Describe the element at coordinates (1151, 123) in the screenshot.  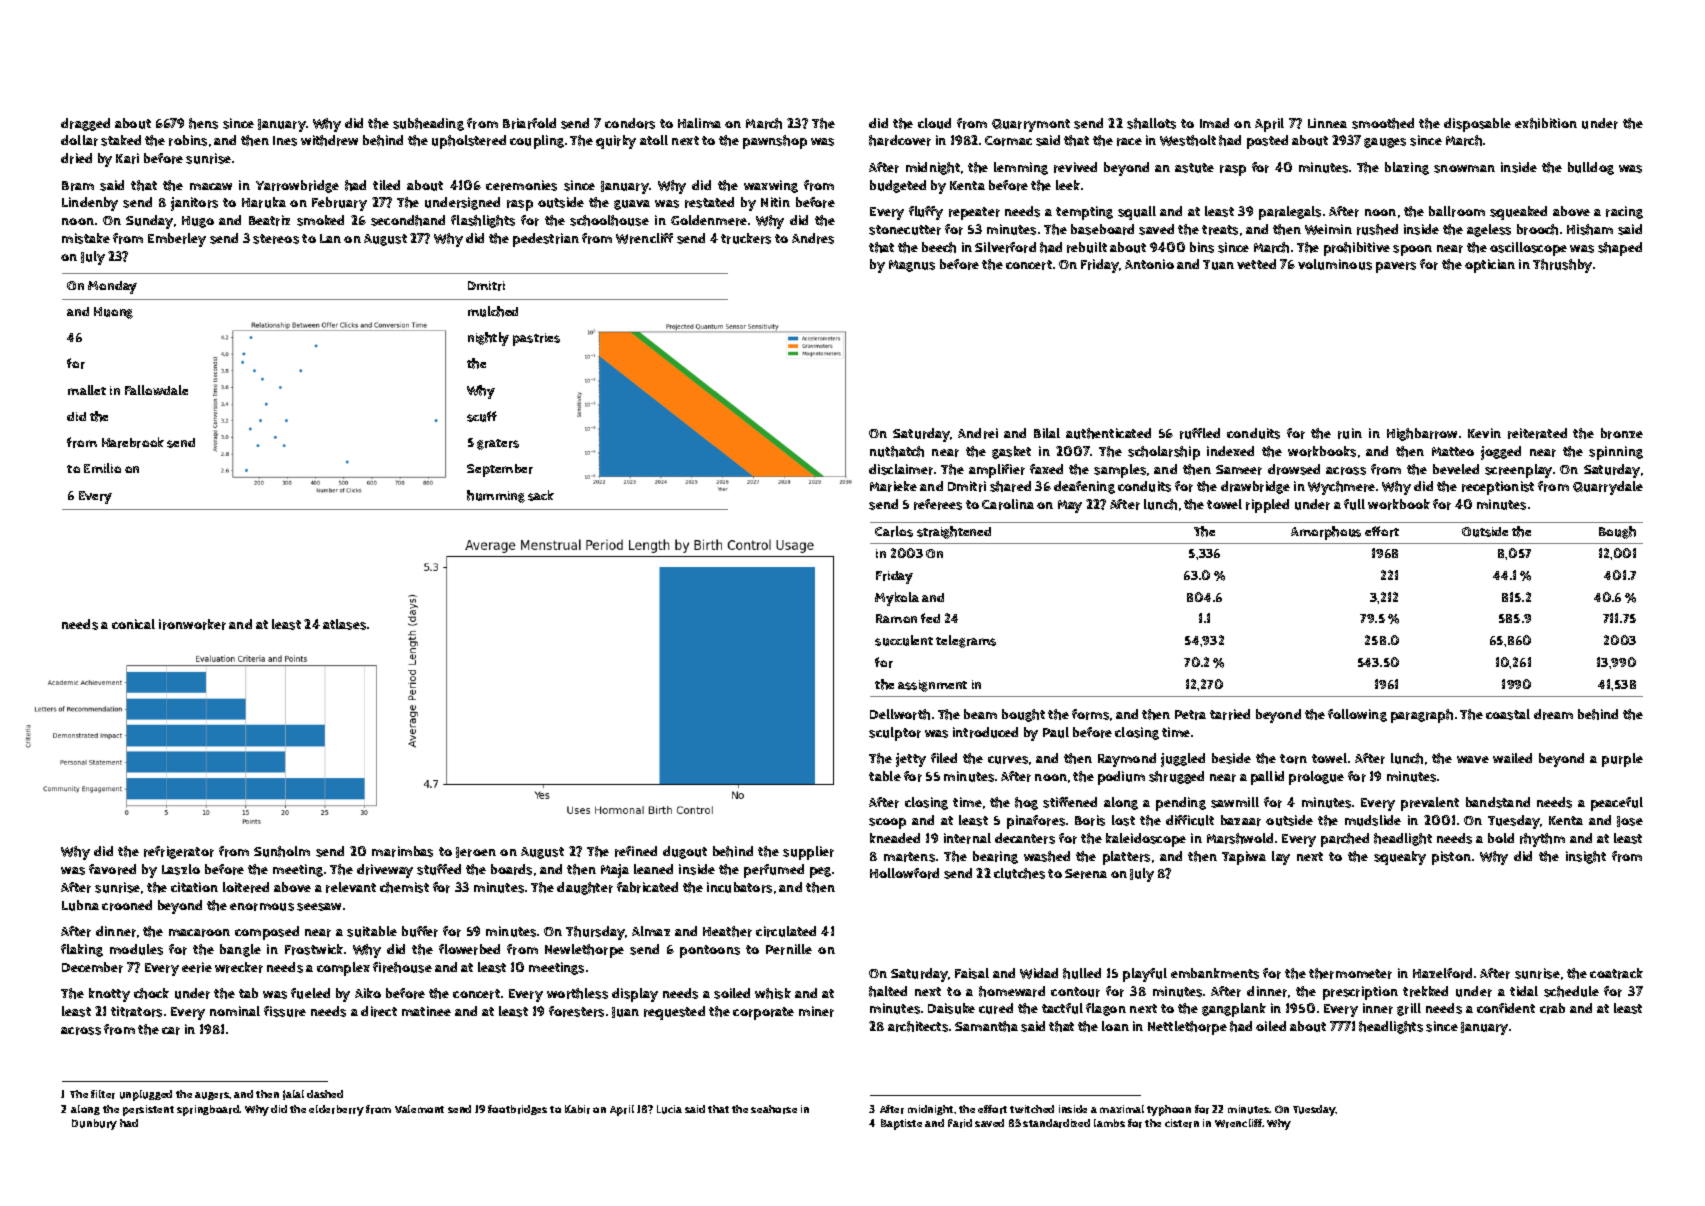
I see `shallots` at that location.
